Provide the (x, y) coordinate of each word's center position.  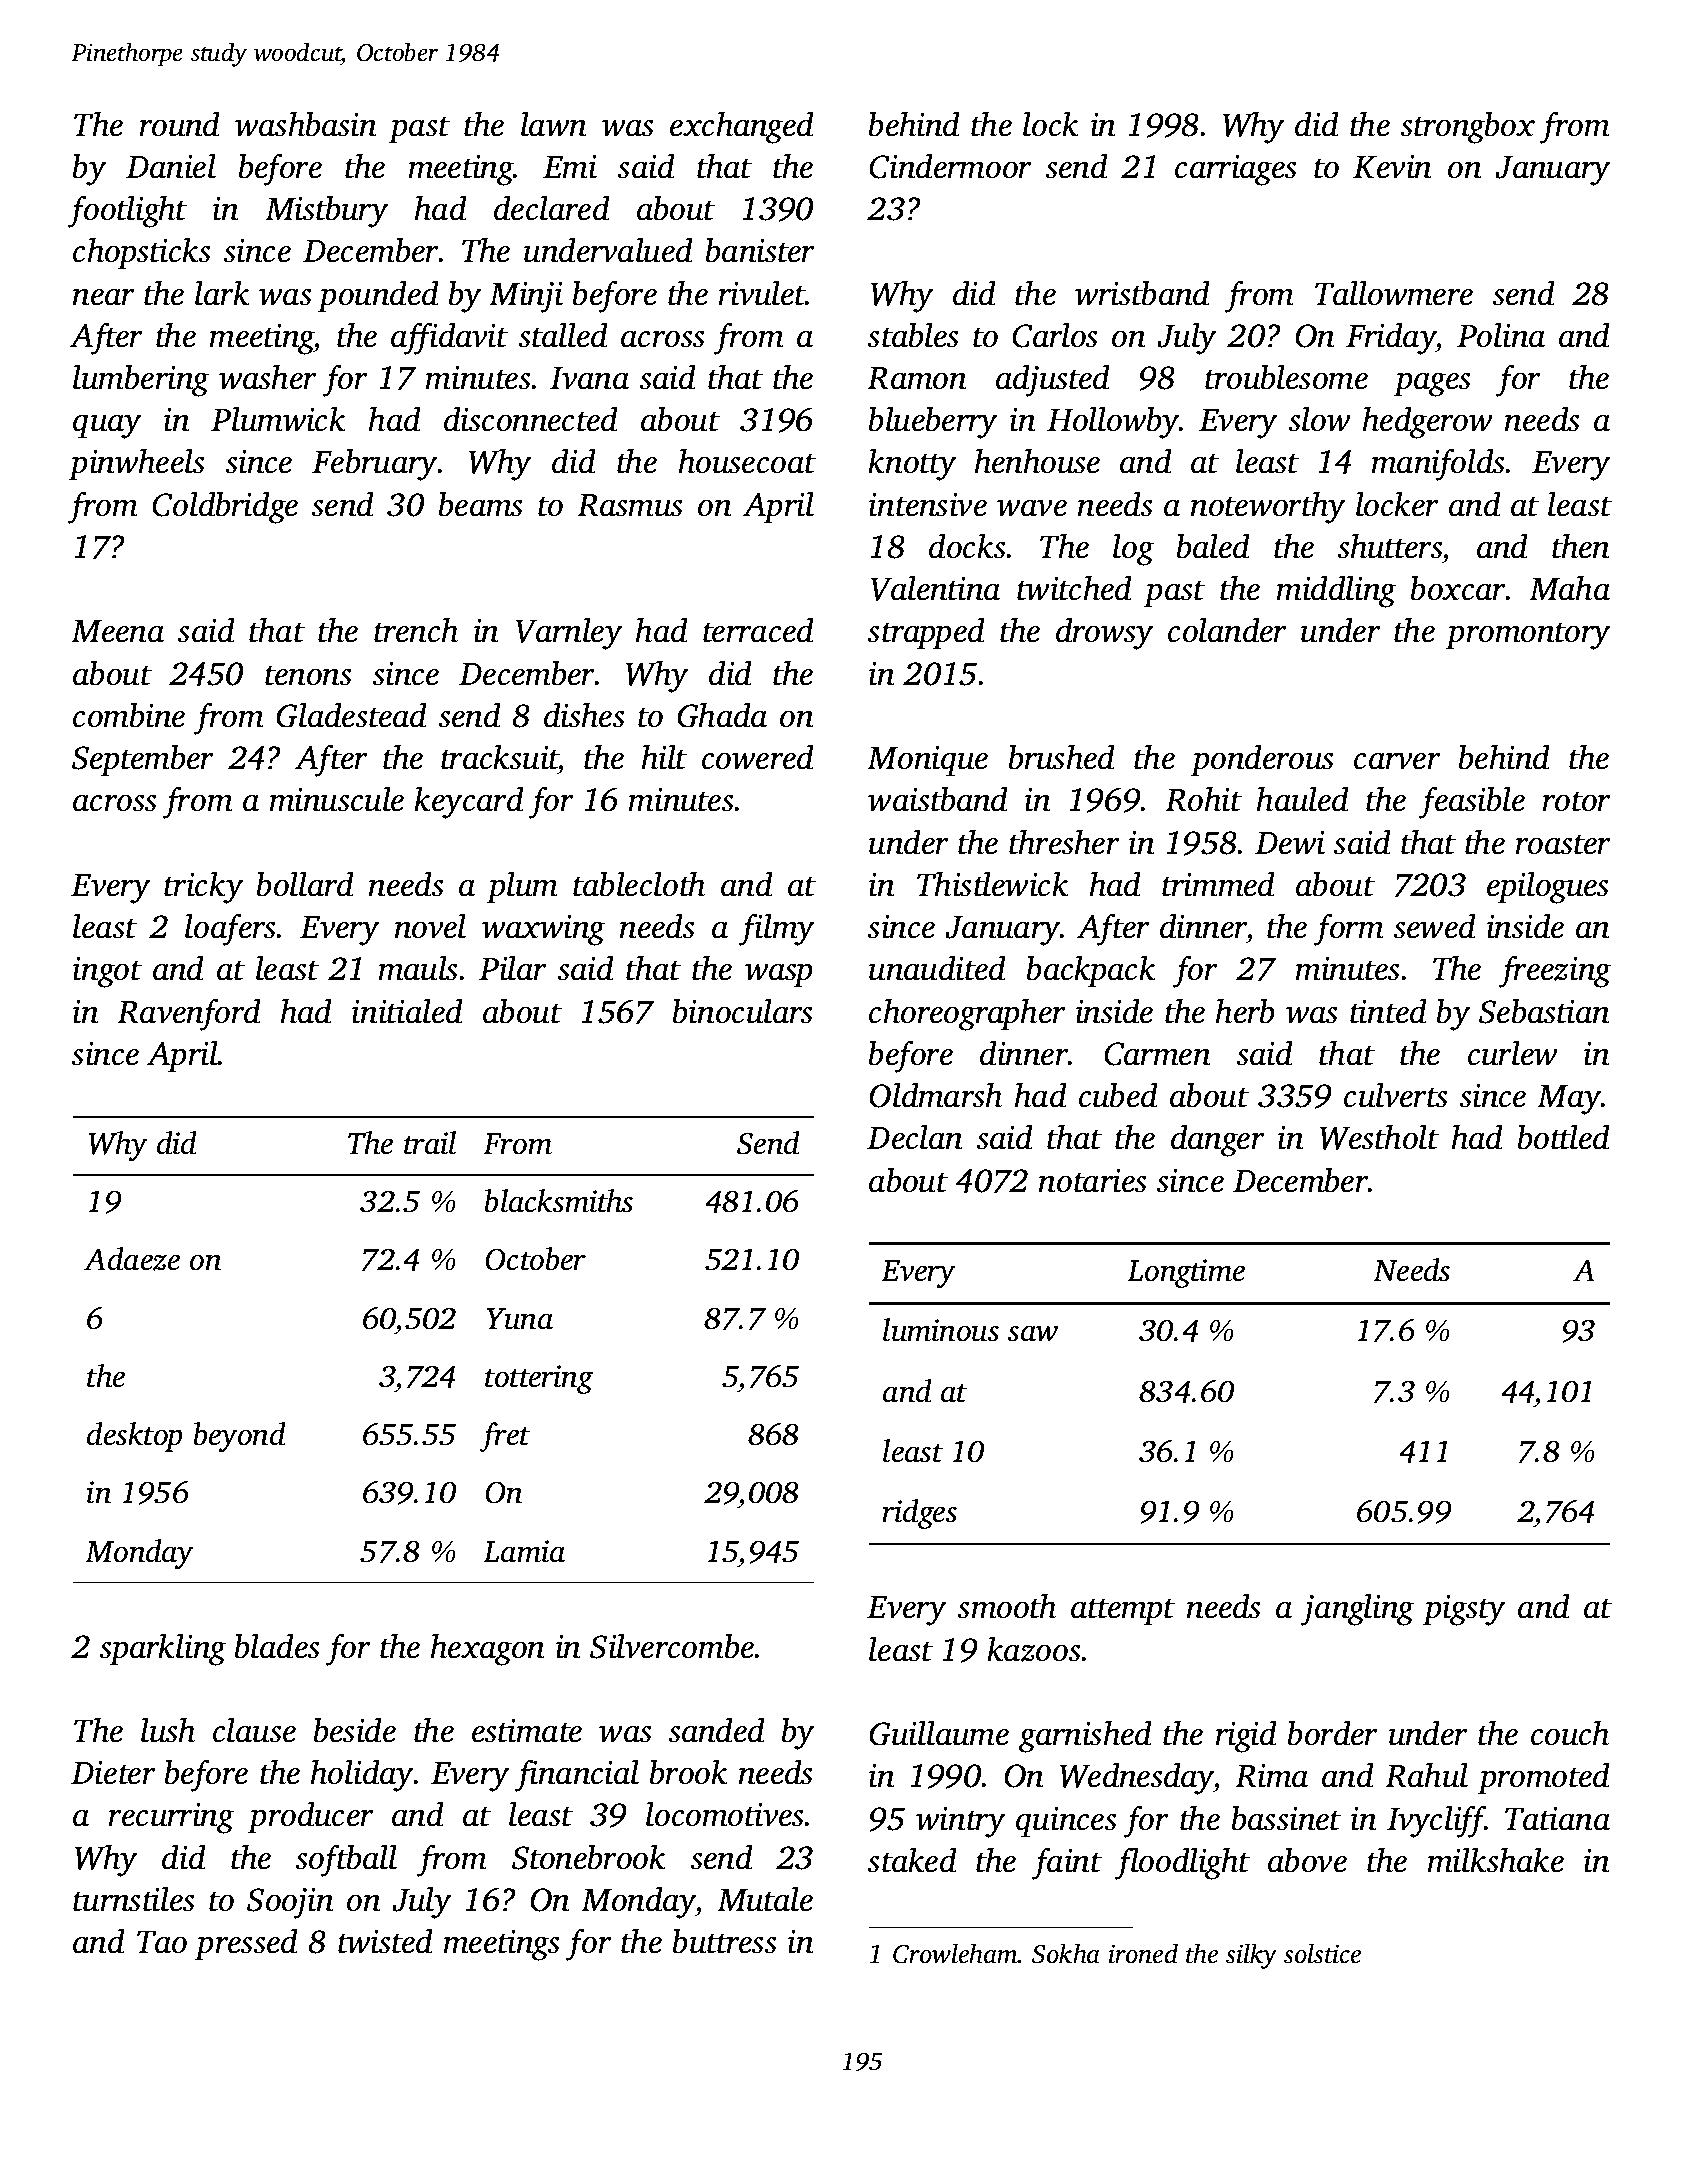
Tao (162, 1942)
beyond (239, 1437)
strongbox (1468, 127)
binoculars (742, 1011)
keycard (469, 802)
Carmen (1157, 1054)
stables (913, 335)
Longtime (1186, 1273)
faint (1067, 1863)
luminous (941, 1330)
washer (268, 377)
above (1307, 1860)
